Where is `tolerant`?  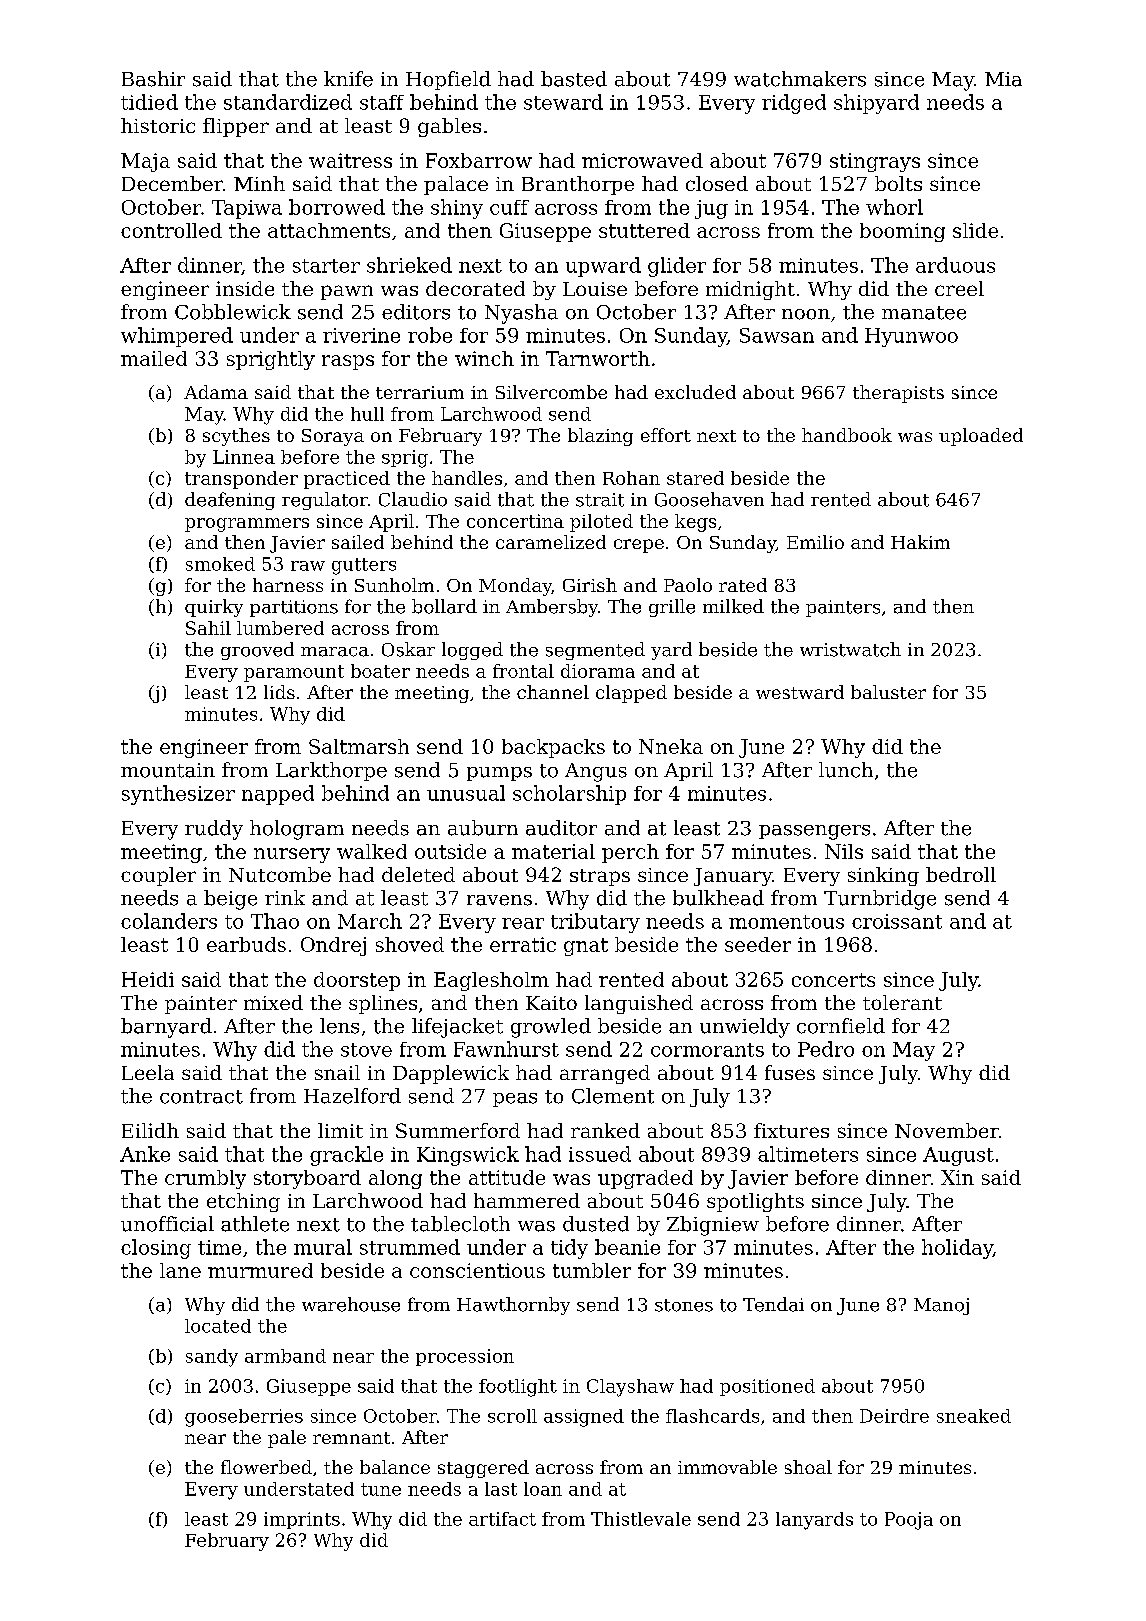 tolerant is located at coordinates (902, 1002).
